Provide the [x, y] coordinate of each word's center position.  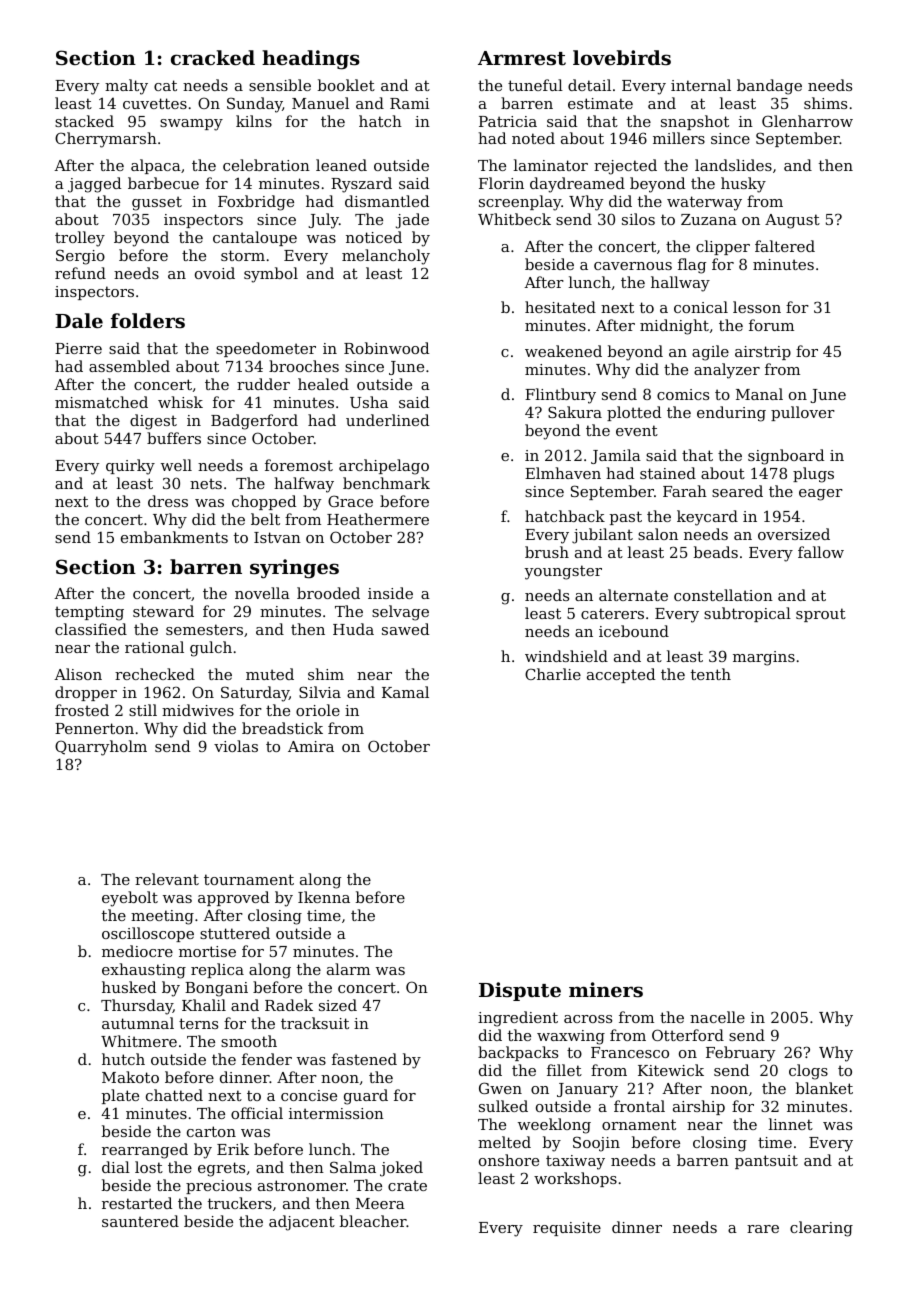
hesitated [560, 307]
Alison [78, 674]
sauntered [140, 1221]
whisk [180, 402]
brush [547, 552]
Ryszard [361, 185]
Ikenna [324, 897]
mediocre [137, 951]
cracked [213, 57]
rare [763, 1229]
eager [821, 495]
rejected [625, 167]
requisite [567, 1229]
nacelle [717, 1017]
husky [743, 185]
